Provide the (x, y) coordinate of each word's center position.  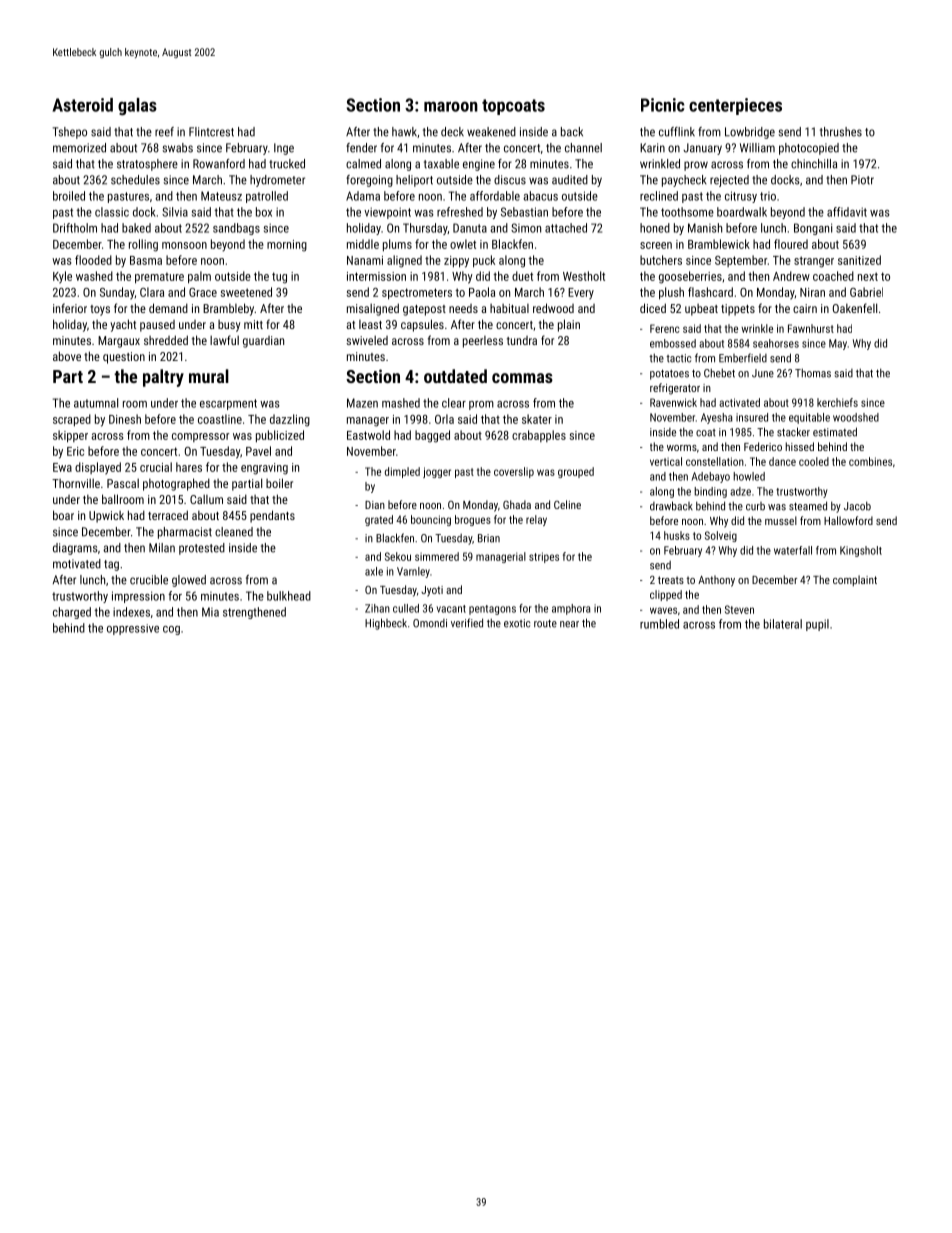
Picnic (663, 105)
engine (479, 165)
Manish (705, 228)
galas (137, 107)
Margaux (119, 342)
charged (72, 613)
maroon (451, 106)
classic (112, 212)
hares (189, 467)
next (868, 276)
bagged (432, 436)
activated (739, 402)
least (370, 324)
